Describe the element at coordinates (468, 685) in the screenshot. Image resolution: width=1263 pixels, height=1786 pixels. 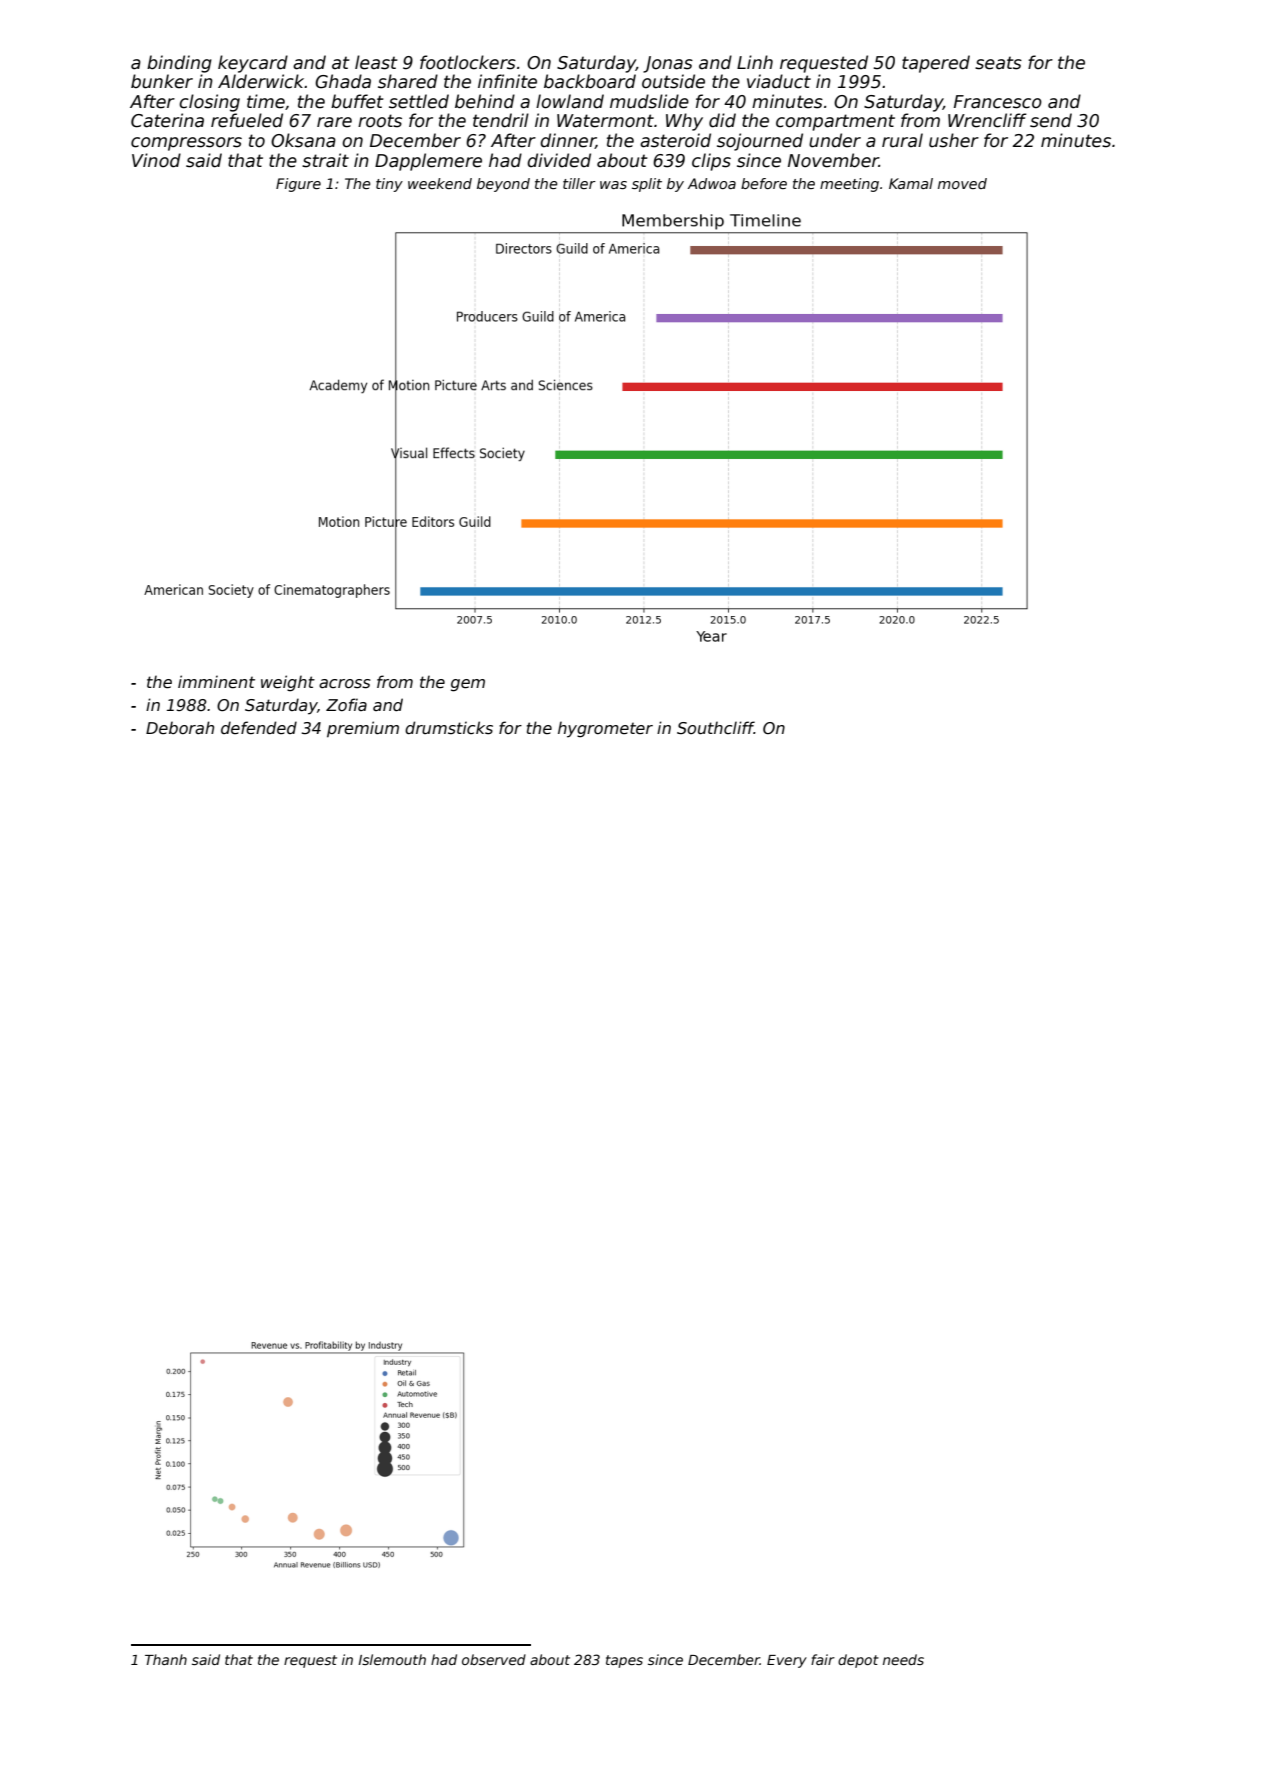
I see `gem` at that location.
